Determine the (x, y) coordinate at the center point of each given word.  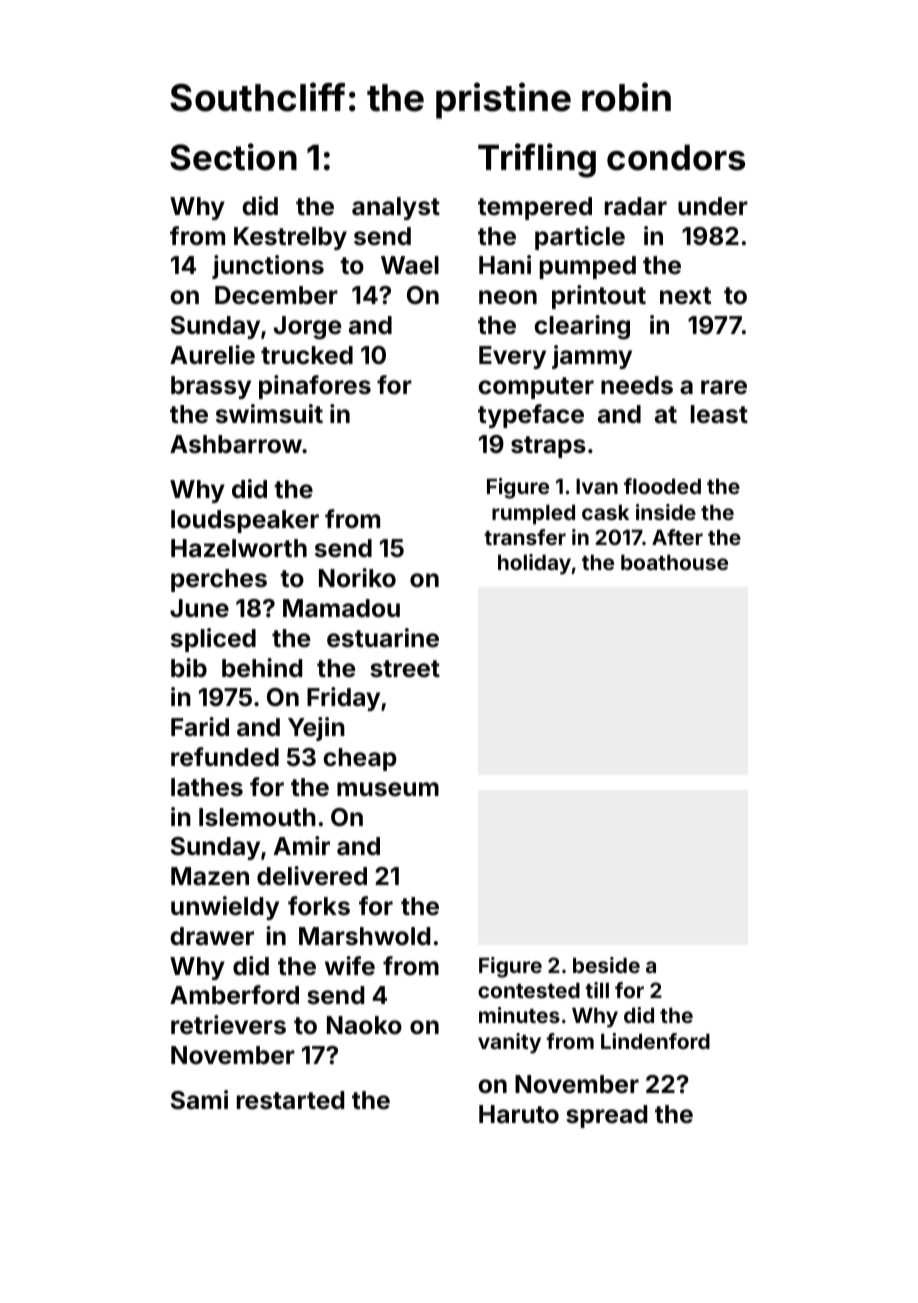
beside (606, 965)
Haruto (519, 1114)
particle (580, 238)
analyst (396, 208)
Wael (410, 265)
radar (636, 206)
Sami (199, 1100)
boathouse (674, 562)
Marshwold (364, 936)
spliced (213, 640)
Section (233, 157)
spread (606, 1116)
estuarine (383, 638)
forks (319, 906)
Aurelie (212, 355)
